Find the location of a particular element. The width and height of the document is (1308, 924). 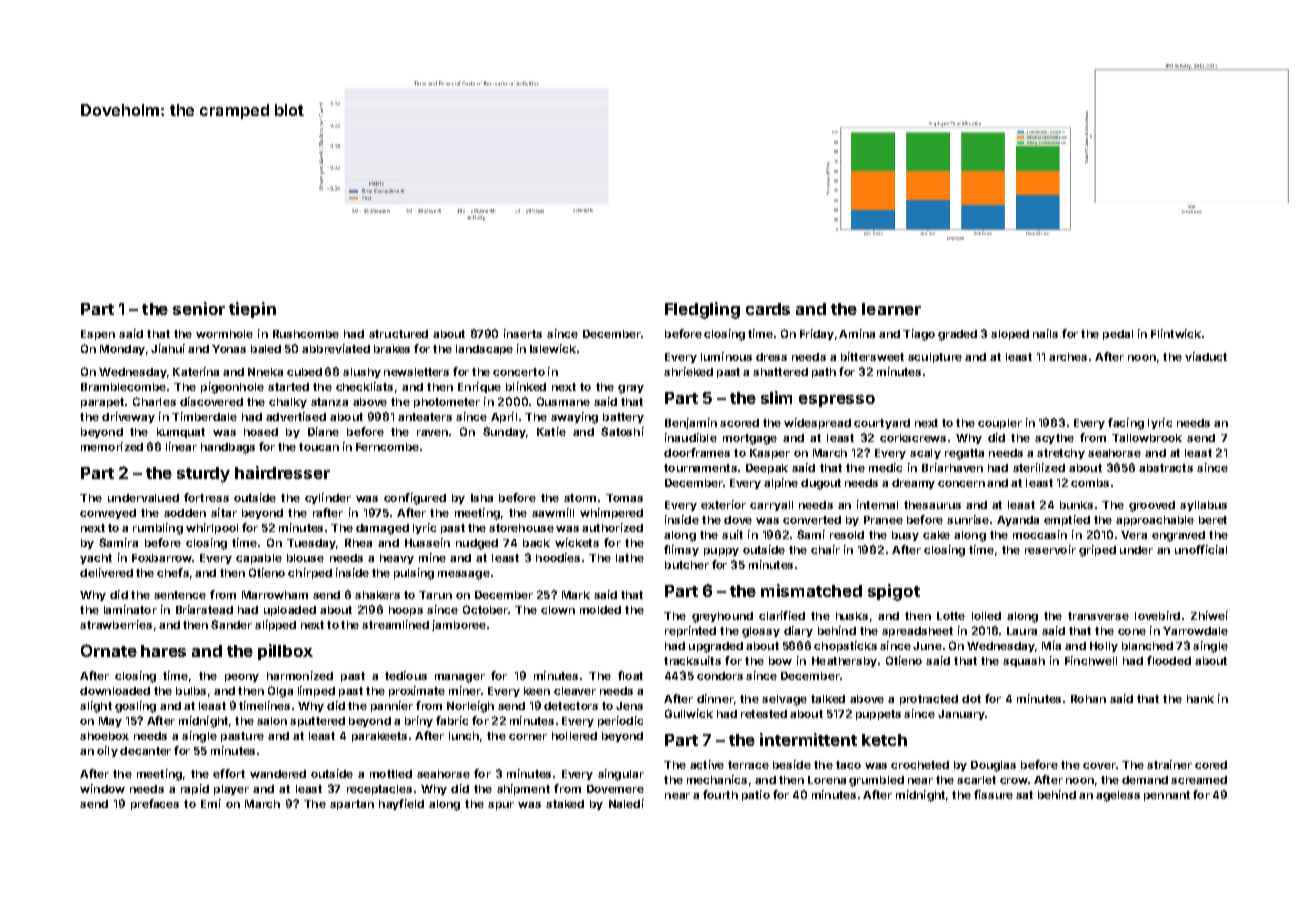

approachable is located at coordinates (1155, 521).
